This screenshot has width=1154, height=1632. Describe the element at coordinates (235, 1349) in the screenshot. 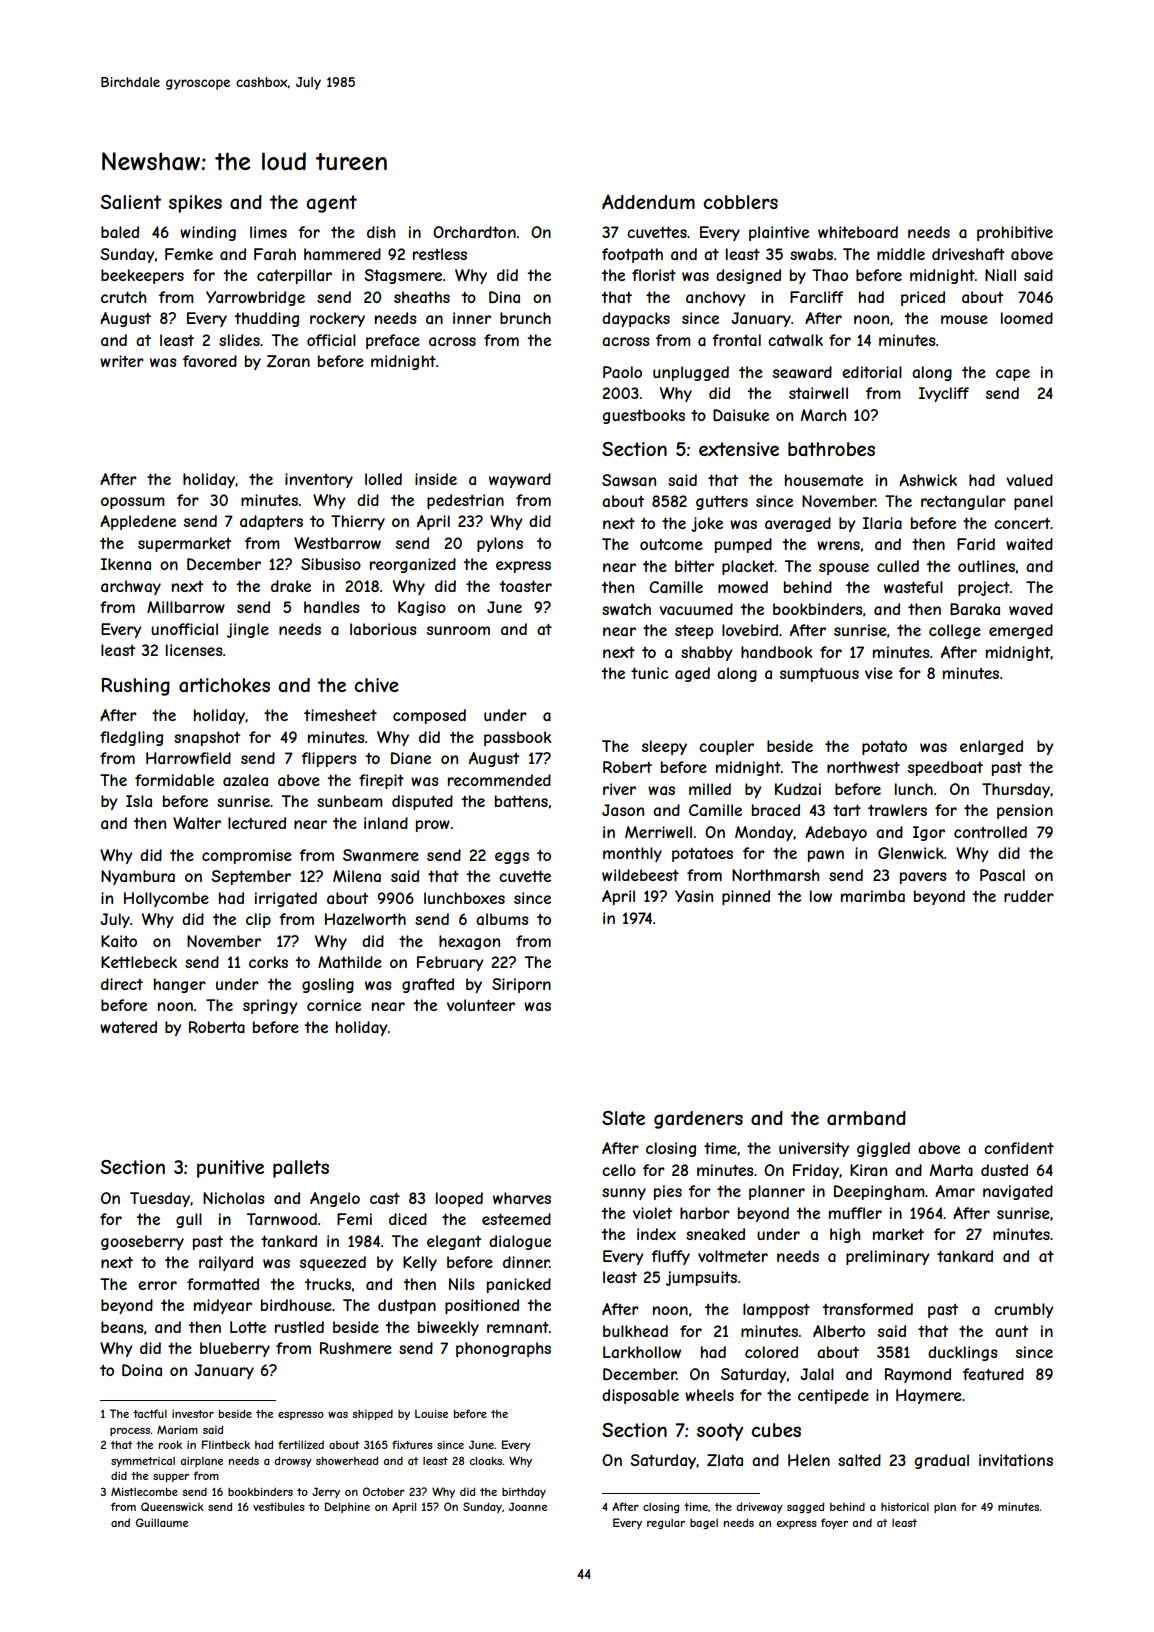

I see `blueberry` at that location.
